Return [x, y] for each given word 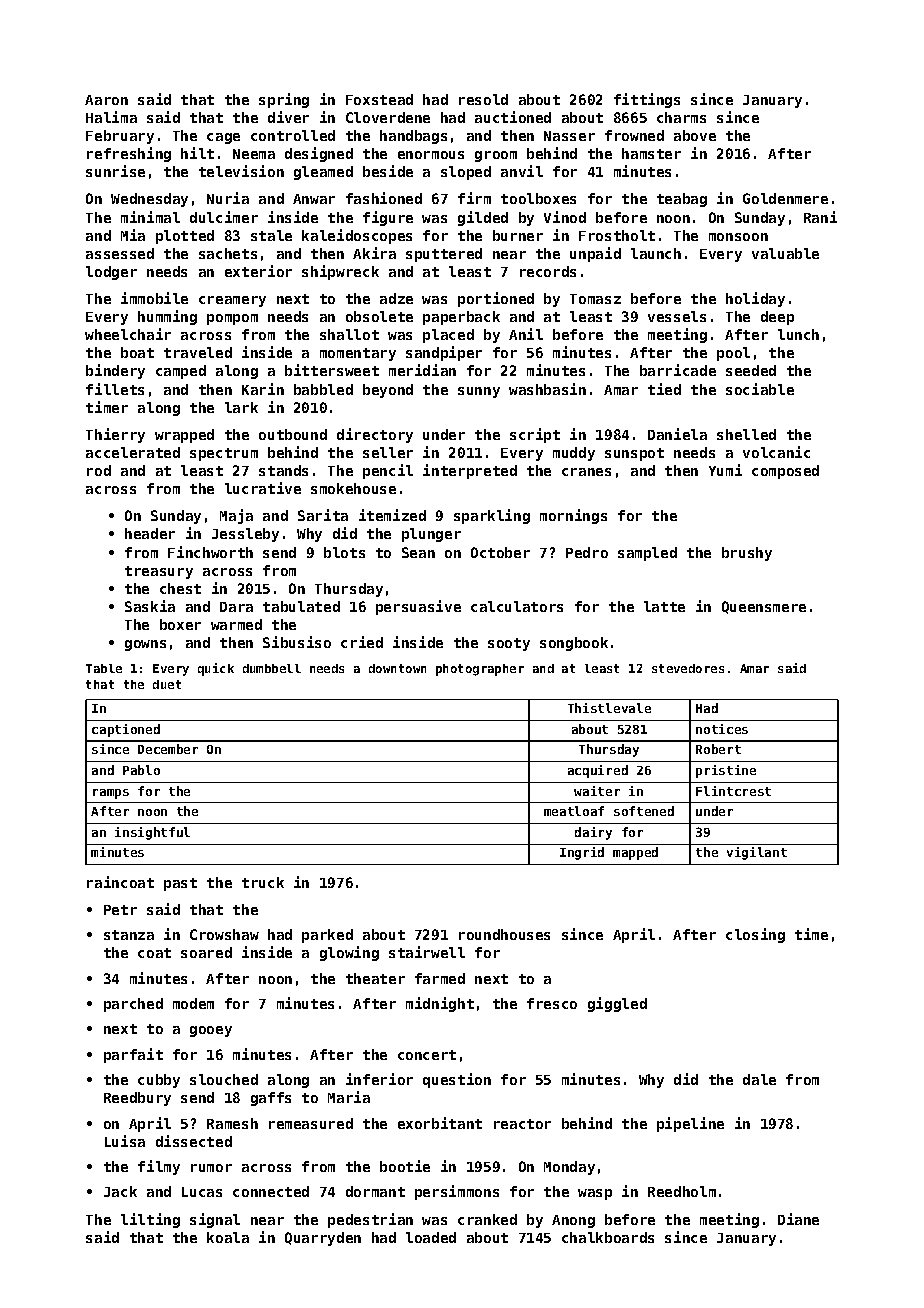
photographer [480, 670]
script [535, 435]
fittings [647, 100]
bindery [115, 371]
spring [284, 100]
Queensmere [764, 607]
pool [733, 354]
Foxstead [379, 99]
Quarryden [323, 1239]
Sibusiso [297, 642]
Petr [120, 910]
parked [327, 936]
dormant [375, 1191]
